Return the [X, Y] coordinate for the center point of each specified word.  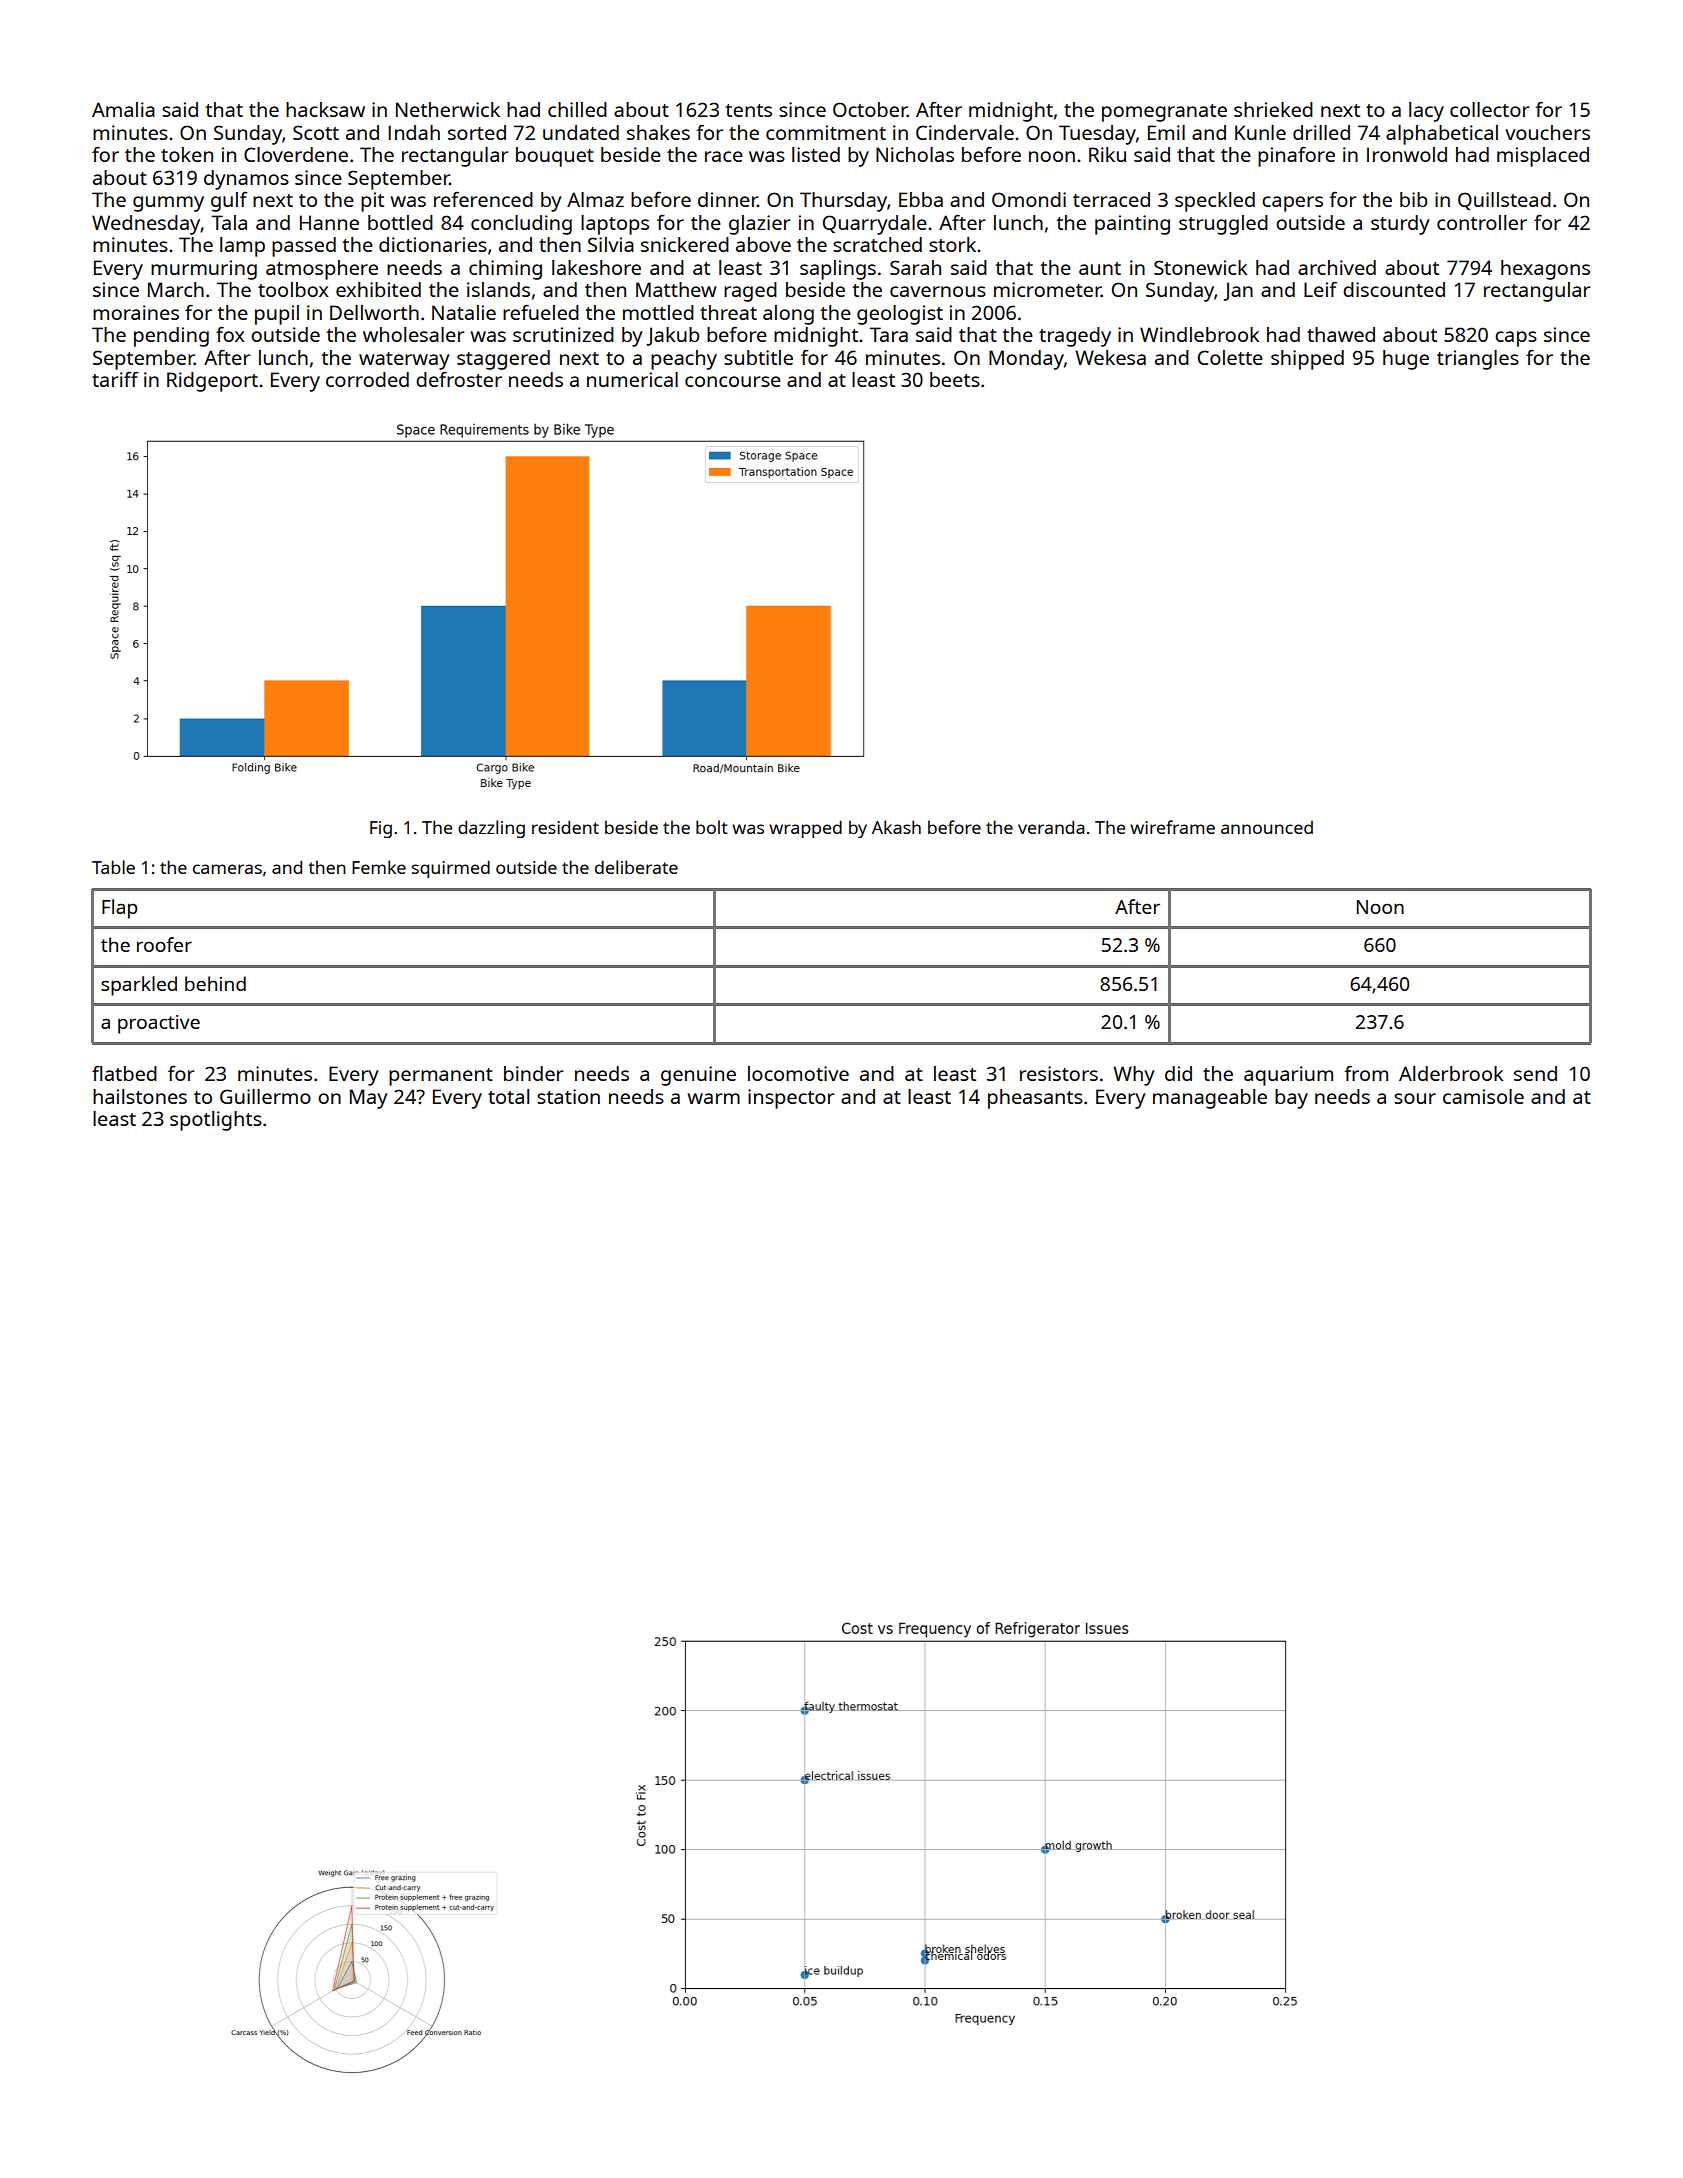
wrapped [805, 829]
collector [1489, 109]
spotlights [216, 1121]
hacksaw [325, 109]
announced [1267, 827]
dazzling [491, 829]
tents [748, 110]
